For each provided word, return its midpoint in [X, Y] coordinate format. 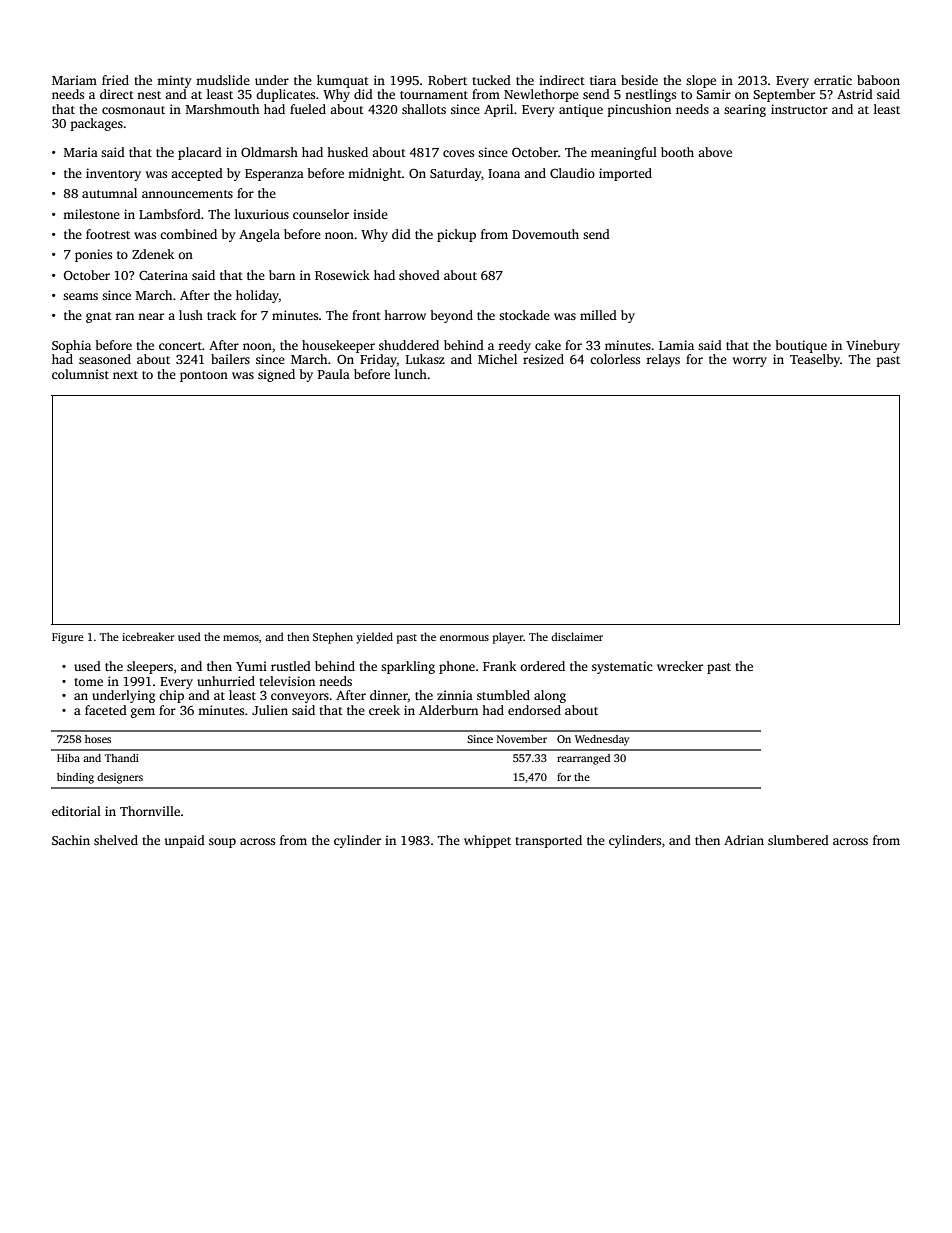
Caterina [163, 275]
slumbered [798, 840]
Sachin [71, 840]
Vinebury [873, 346]
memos [241, 638]
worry [750, 362]
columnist [80, 374]
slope [701, 81]
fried [115, 80]
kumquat [343, 81]
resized [543, 359]
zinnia [455, 695]
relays [663, 360]
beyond [452, 316]
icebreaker [148, 636]
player [508, 638]
